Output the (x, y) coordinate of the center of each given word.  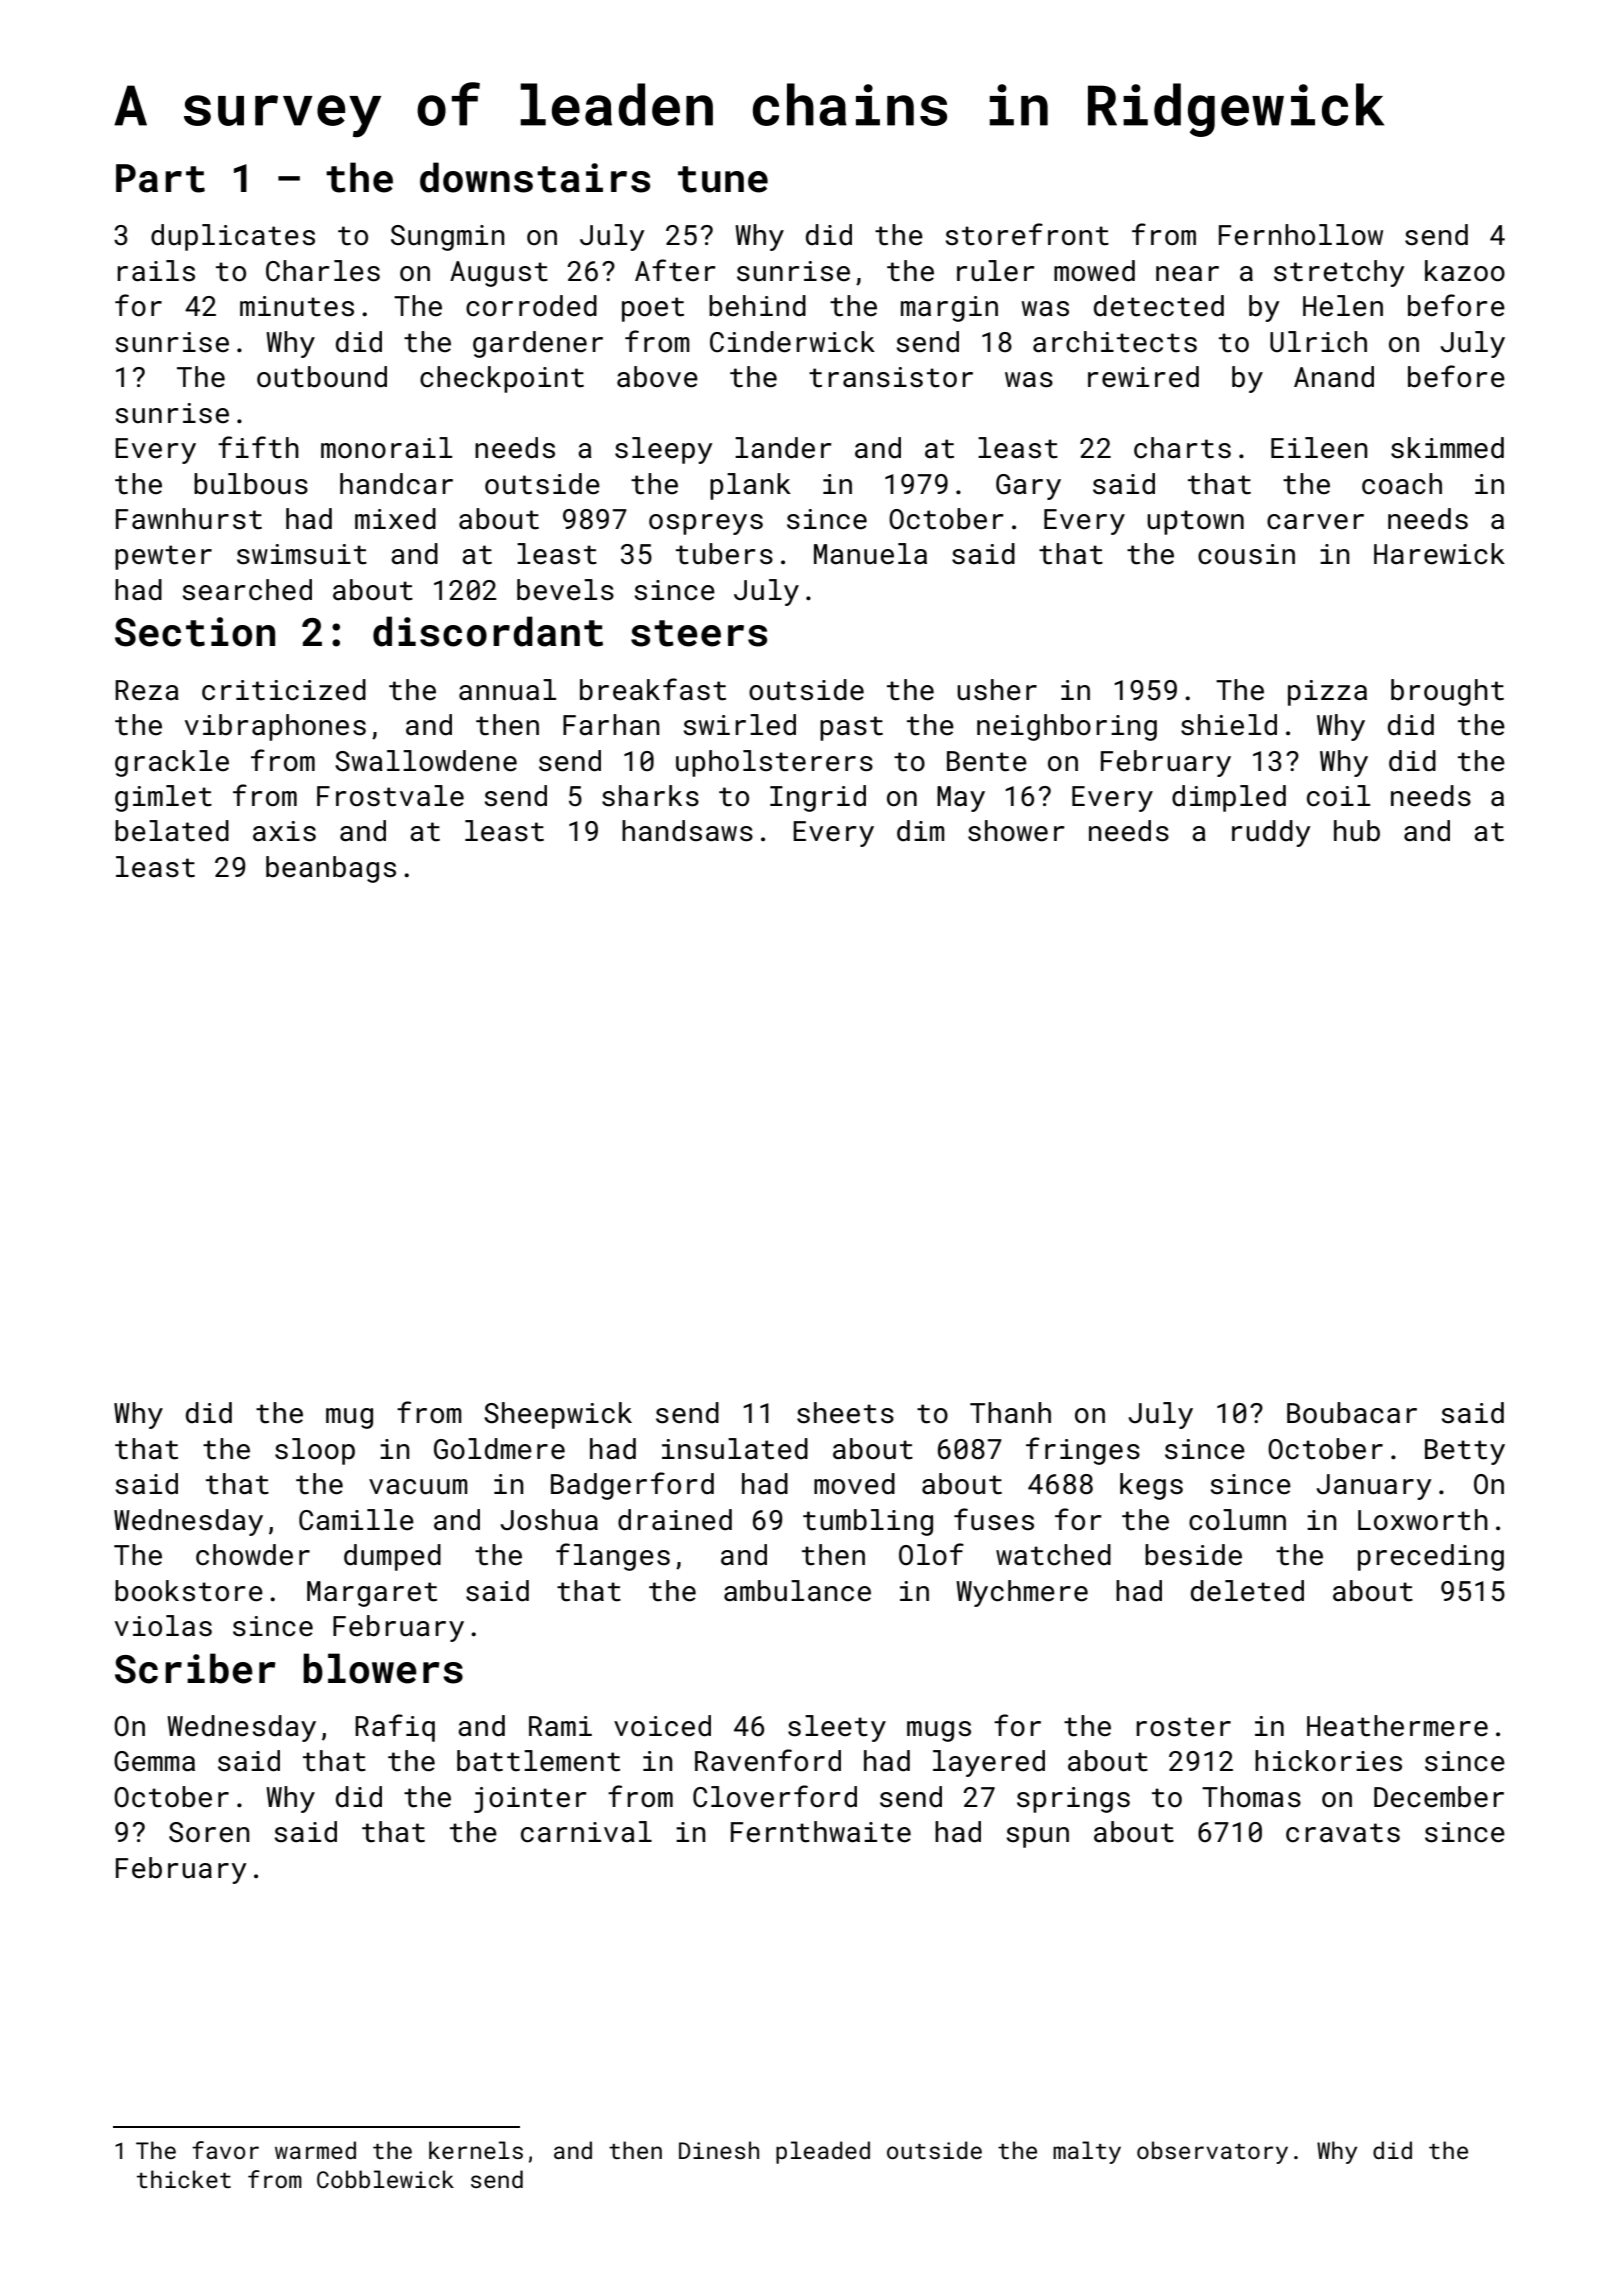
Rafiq (395, 1728)
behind (757, 306)
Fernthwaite (821, 1832)
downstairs (535, 177)
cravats (1343, 1833)
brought (1447, 692)
